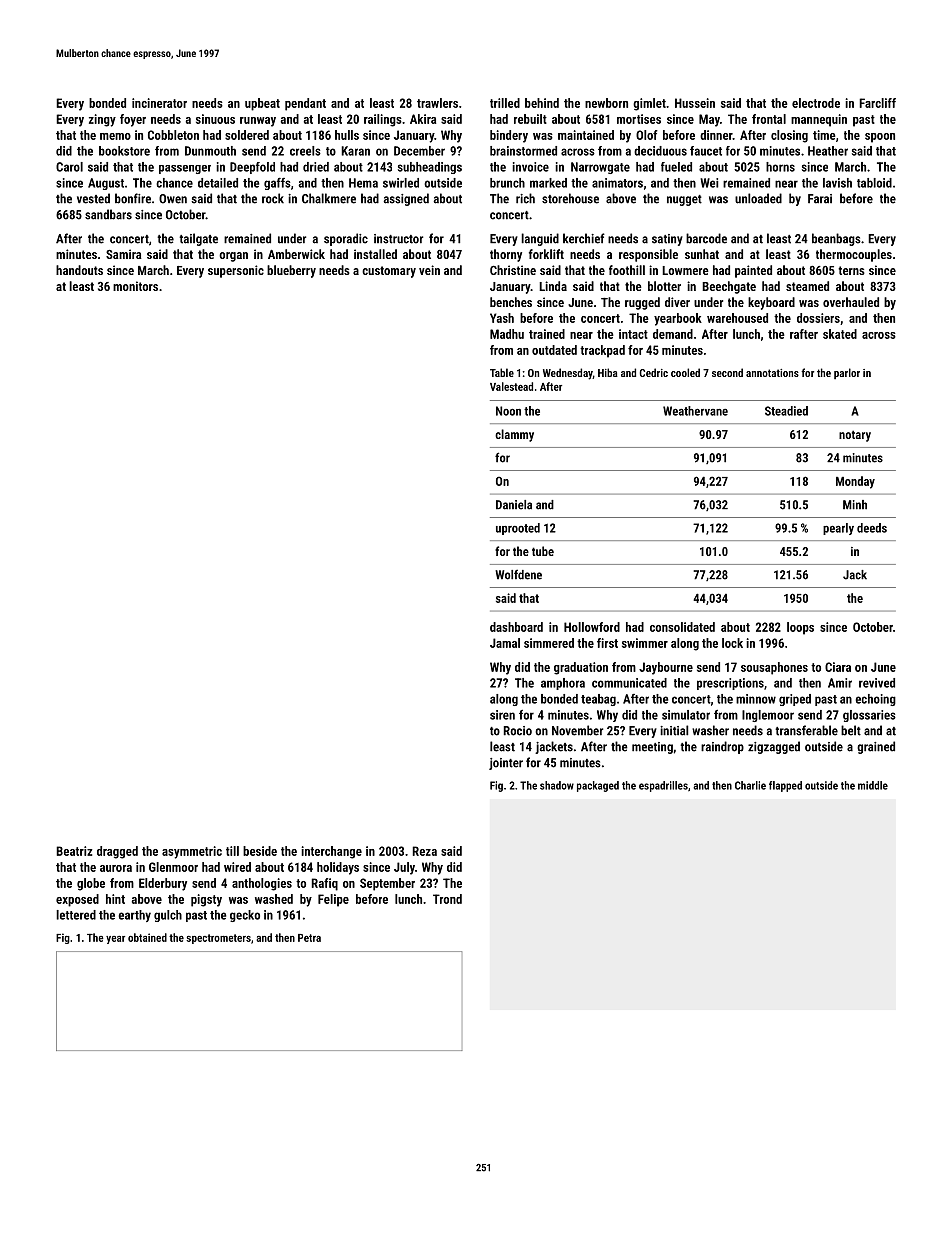 The height and width of the page is (1233, 952). I want to click on rich, so click(525, 198).
